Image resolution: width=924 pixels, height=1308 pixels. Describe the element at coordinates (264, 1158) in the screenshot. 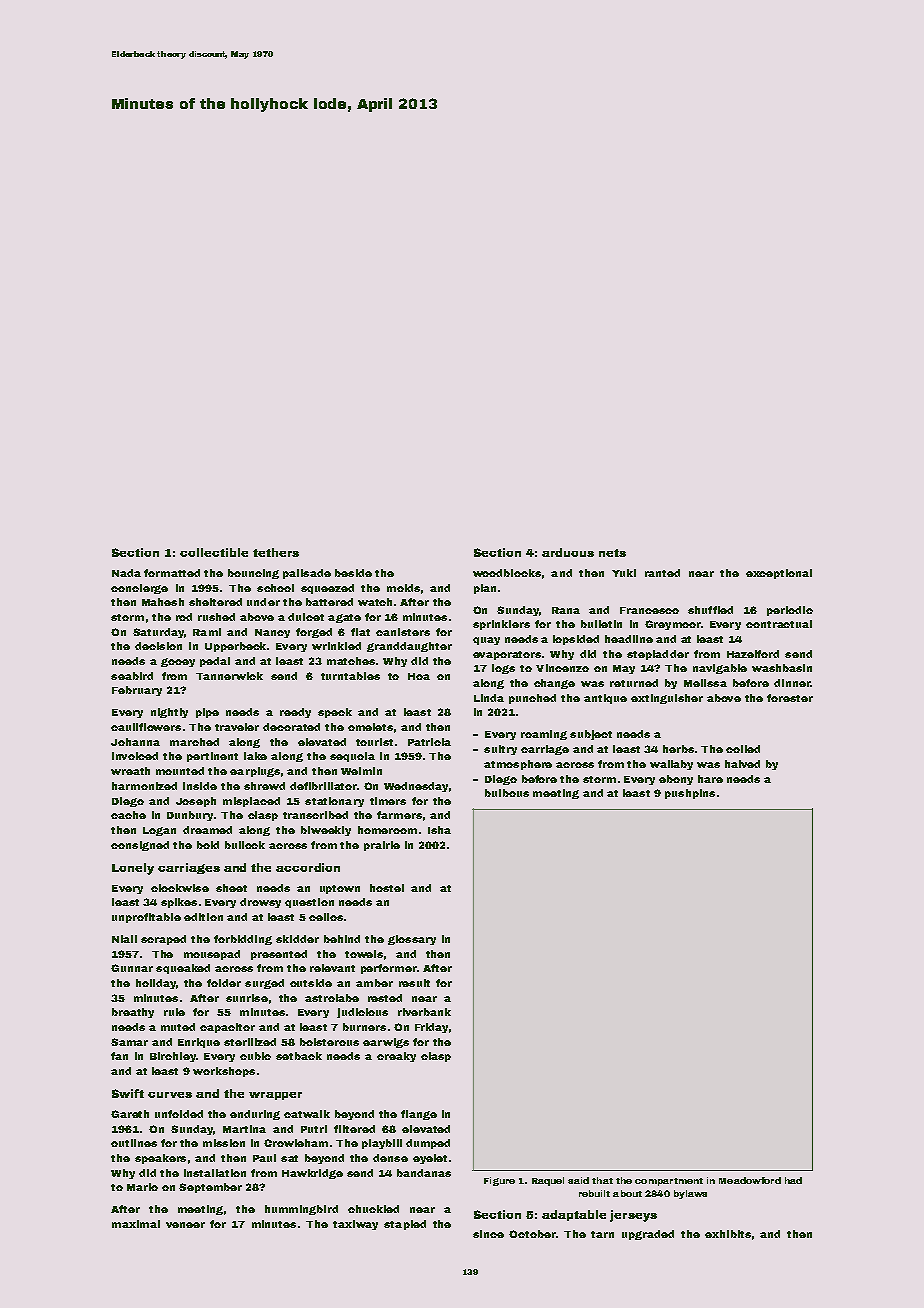

I see `Paul` at that location.
